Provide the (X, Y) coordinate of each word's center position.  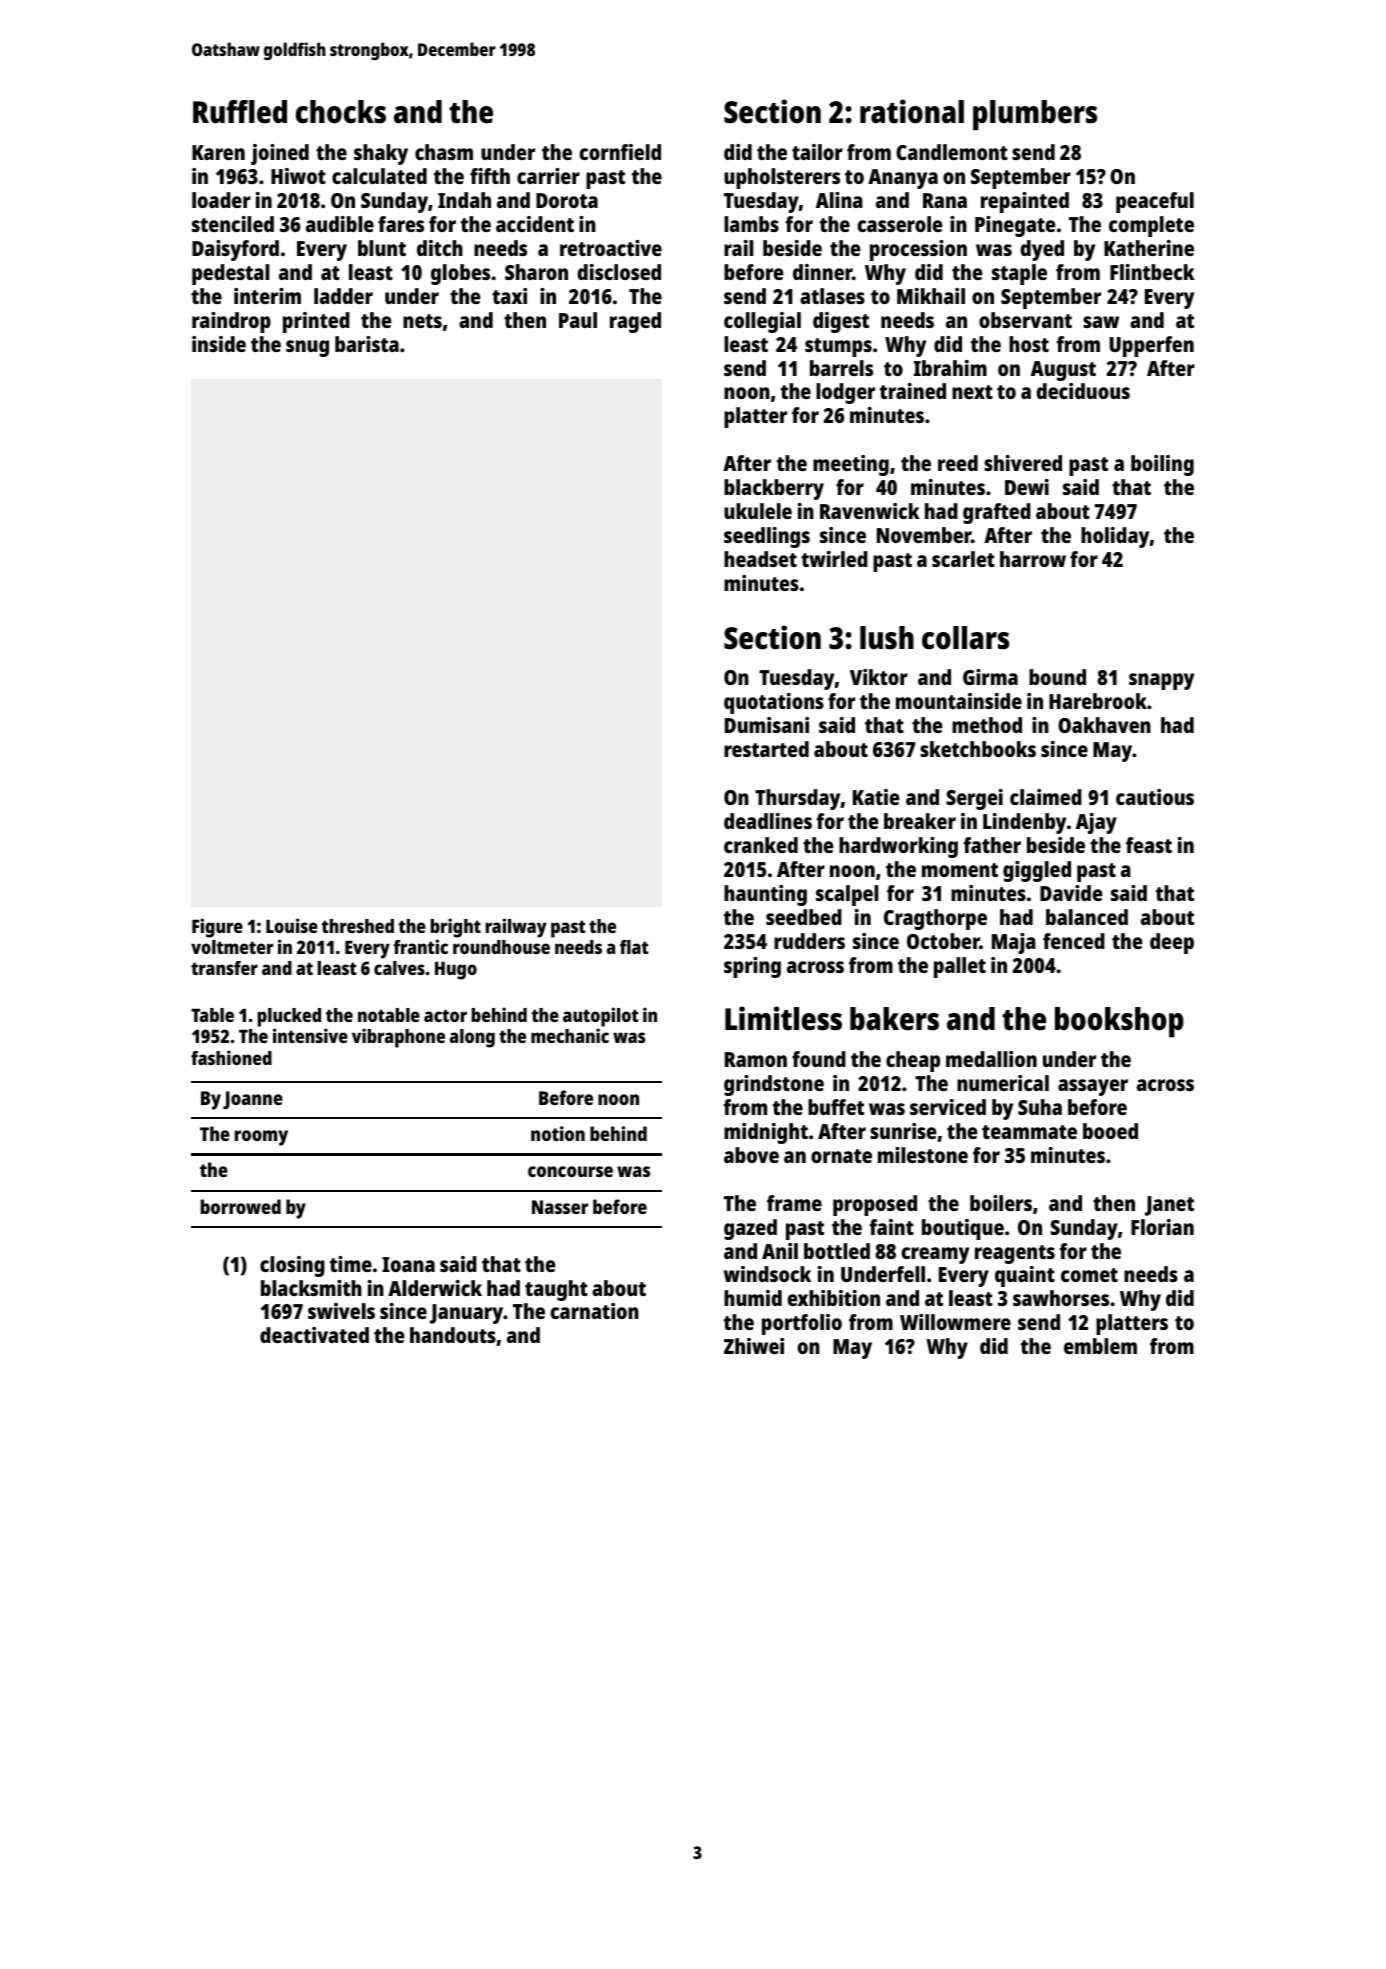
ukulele (758, 511)
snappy (1161, 681)
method (987, 725)
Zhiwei (754, 1346)
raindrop (231, 322)
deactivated (314, 1335)
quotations (774, 703)
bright (456, 928)
